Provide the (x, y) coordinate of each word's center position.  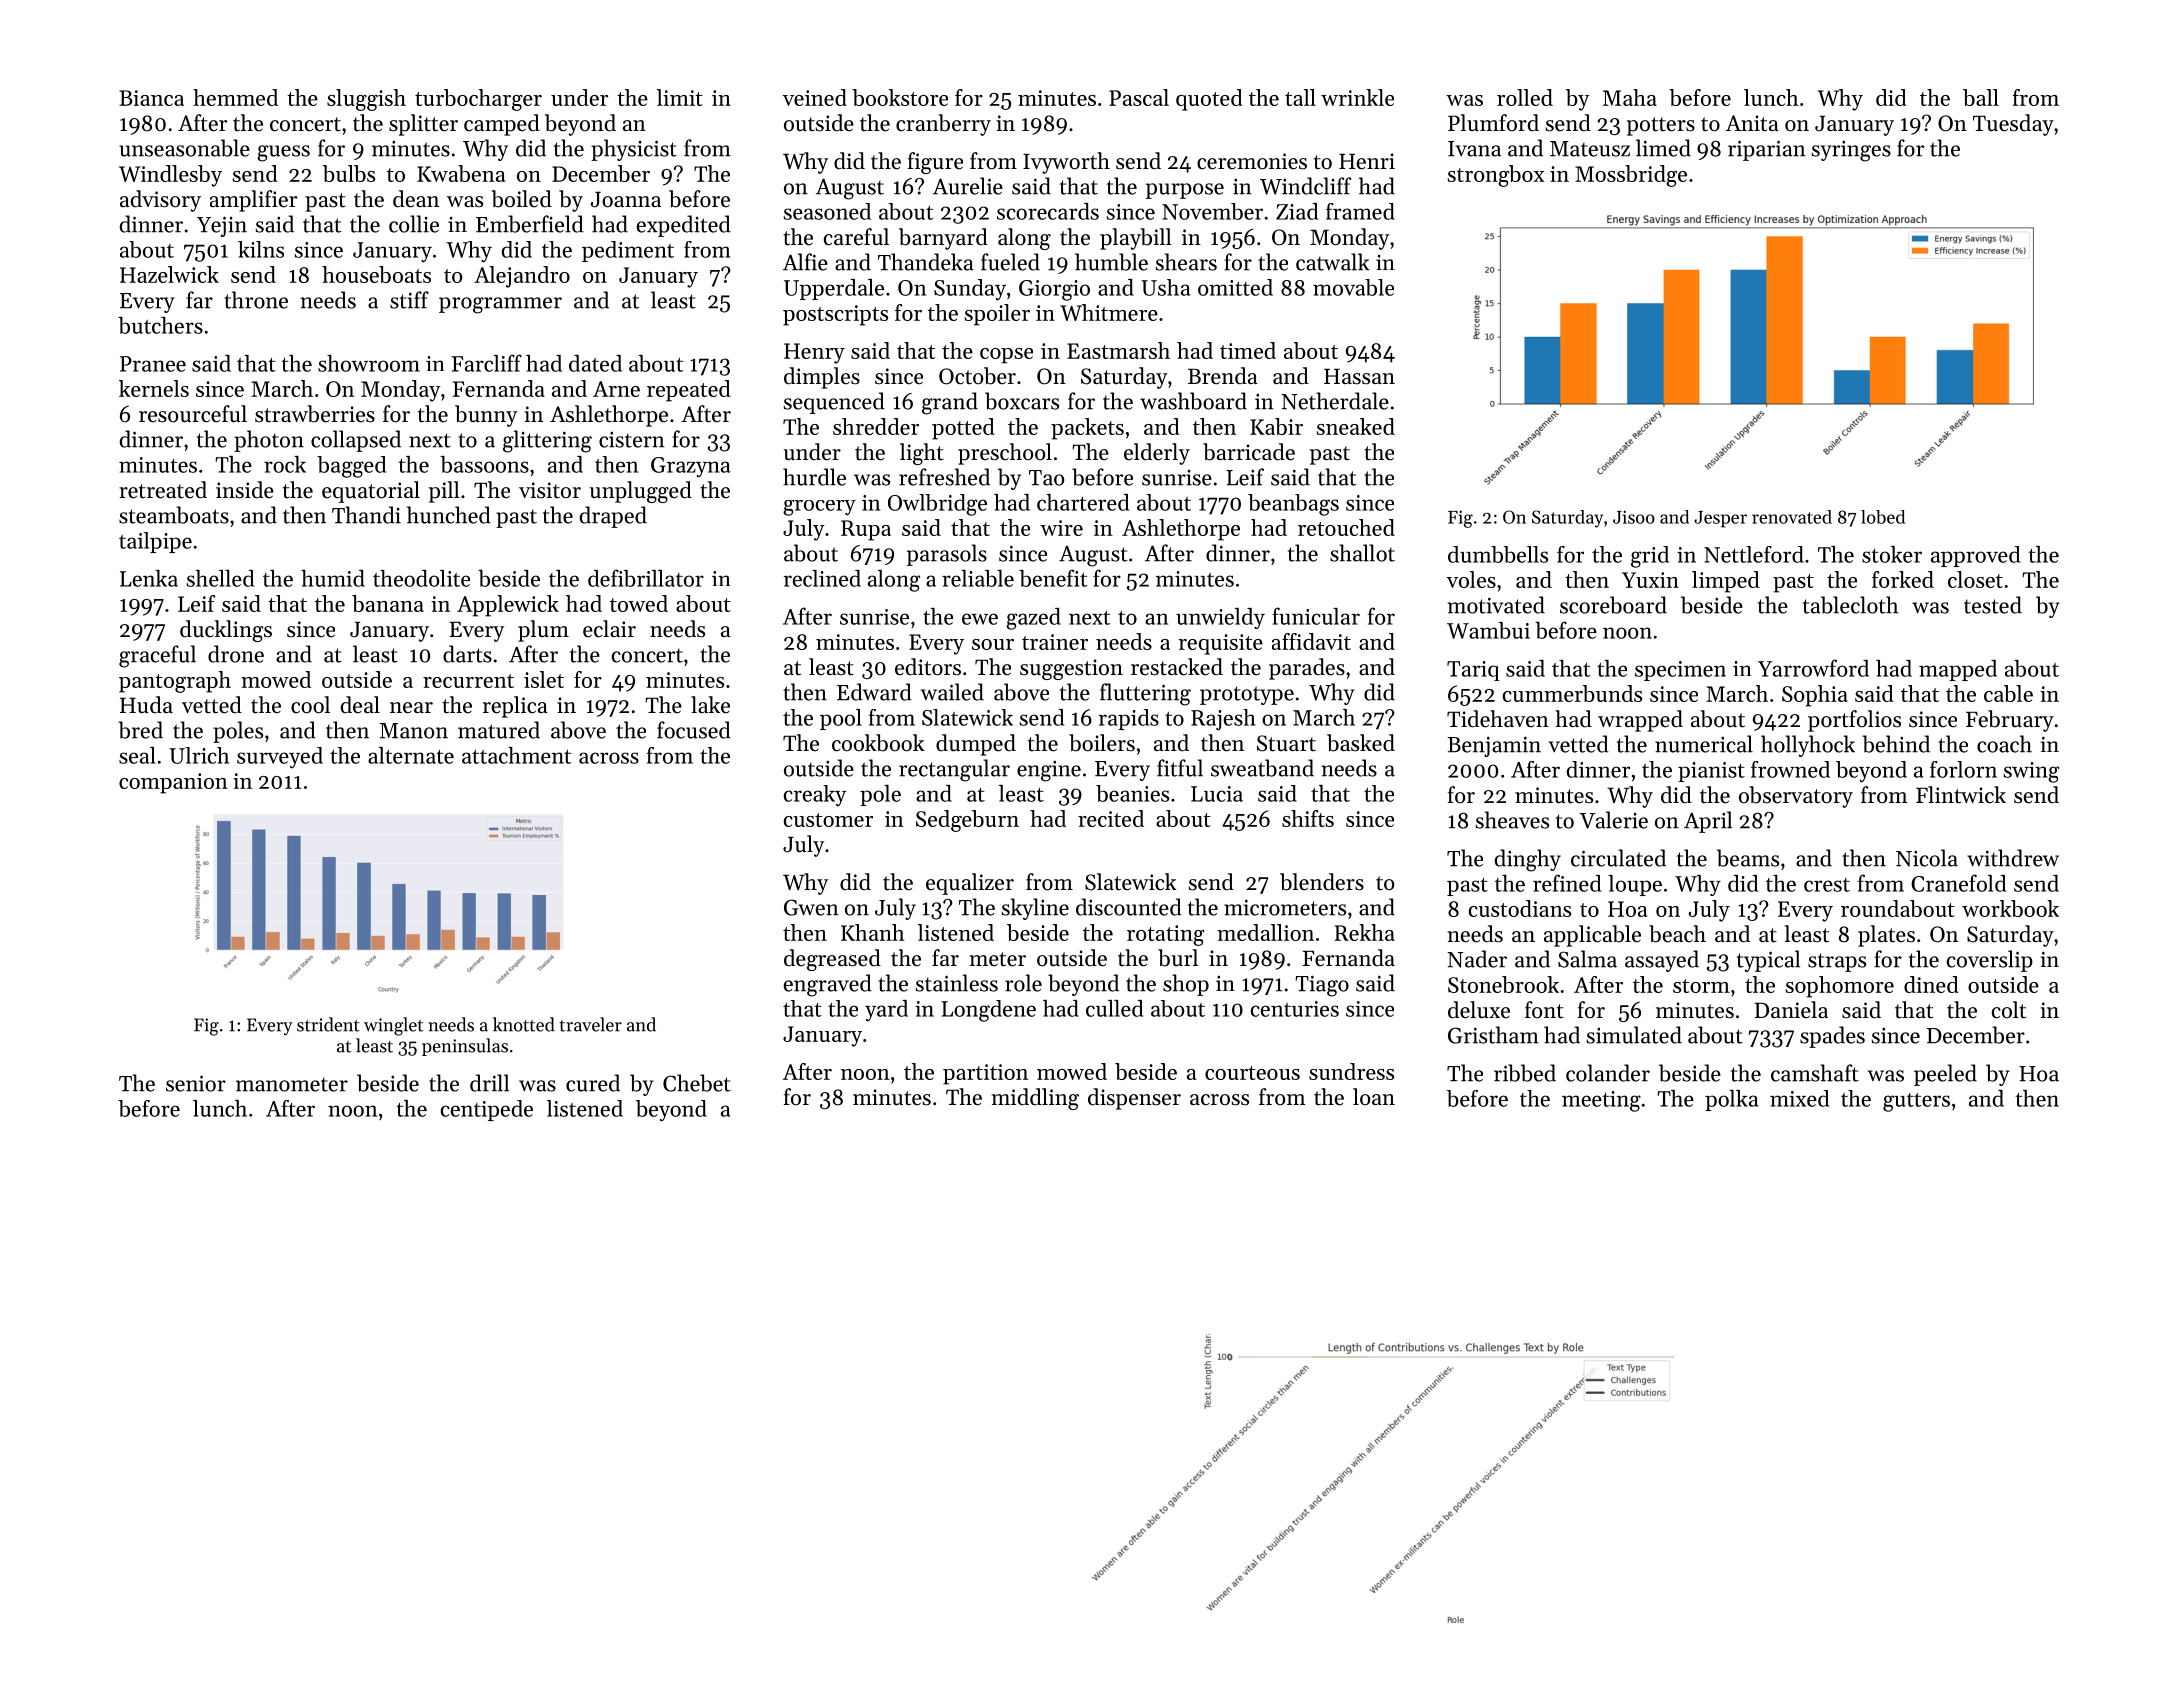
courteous (1252, 1073)
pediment (628, 251)
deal (360, 705)
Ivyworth (1066, 163)
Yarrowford (1813, 668)
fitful (1180, 768)
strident (328, 1024)
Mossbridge (1631, 176)
